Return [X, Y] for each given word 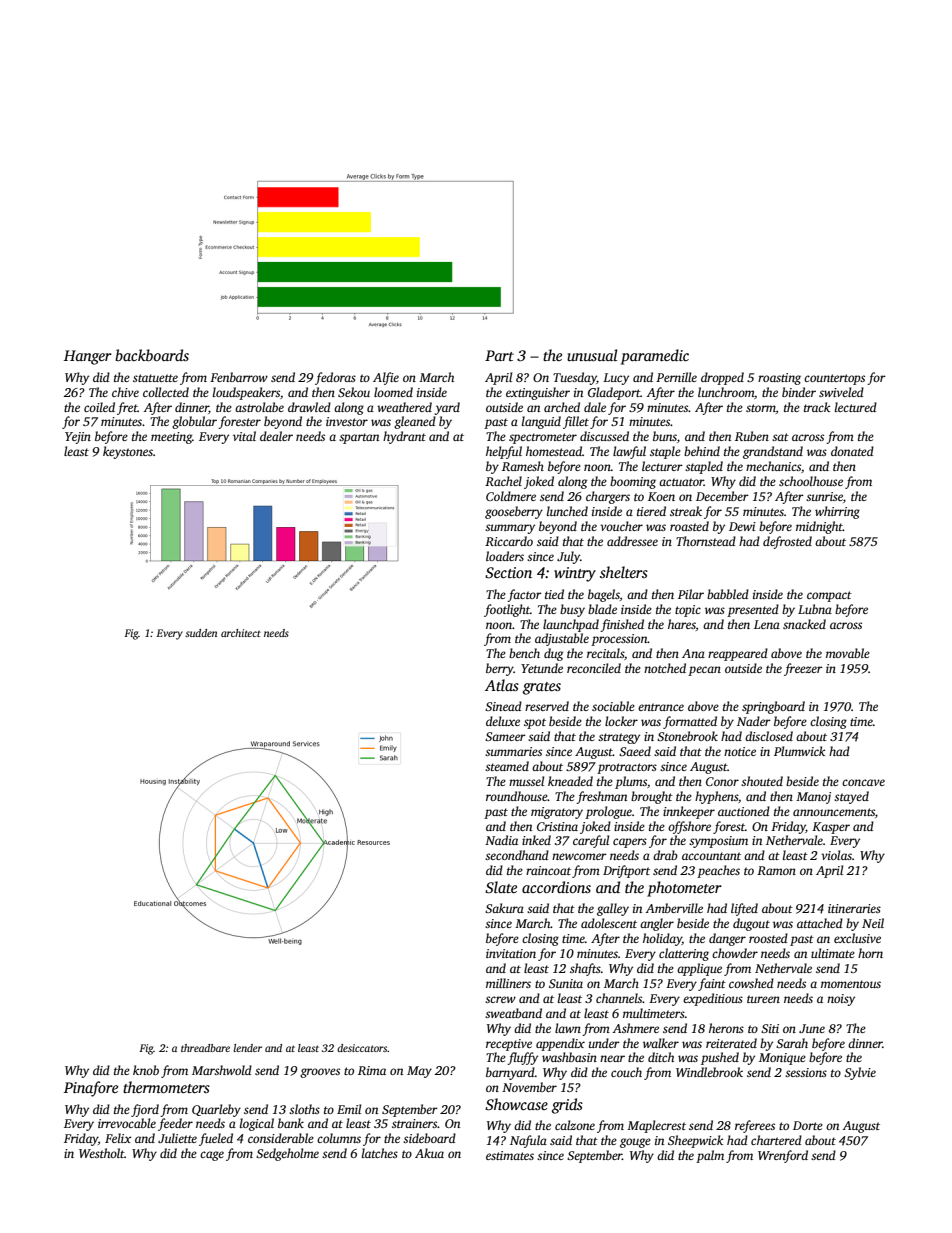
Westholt [102, 1153]
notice [740, 751]
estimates [510, 1155]
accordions [556, 887]
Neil [873, 923]
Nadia [501, 840]
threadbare [205, 1048]
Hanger [88, 357]
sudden [201, 633]
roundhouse [517, 796]
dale [595, 407]
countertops [834, 379]
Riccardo [509, 541]
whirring [837, 512]
